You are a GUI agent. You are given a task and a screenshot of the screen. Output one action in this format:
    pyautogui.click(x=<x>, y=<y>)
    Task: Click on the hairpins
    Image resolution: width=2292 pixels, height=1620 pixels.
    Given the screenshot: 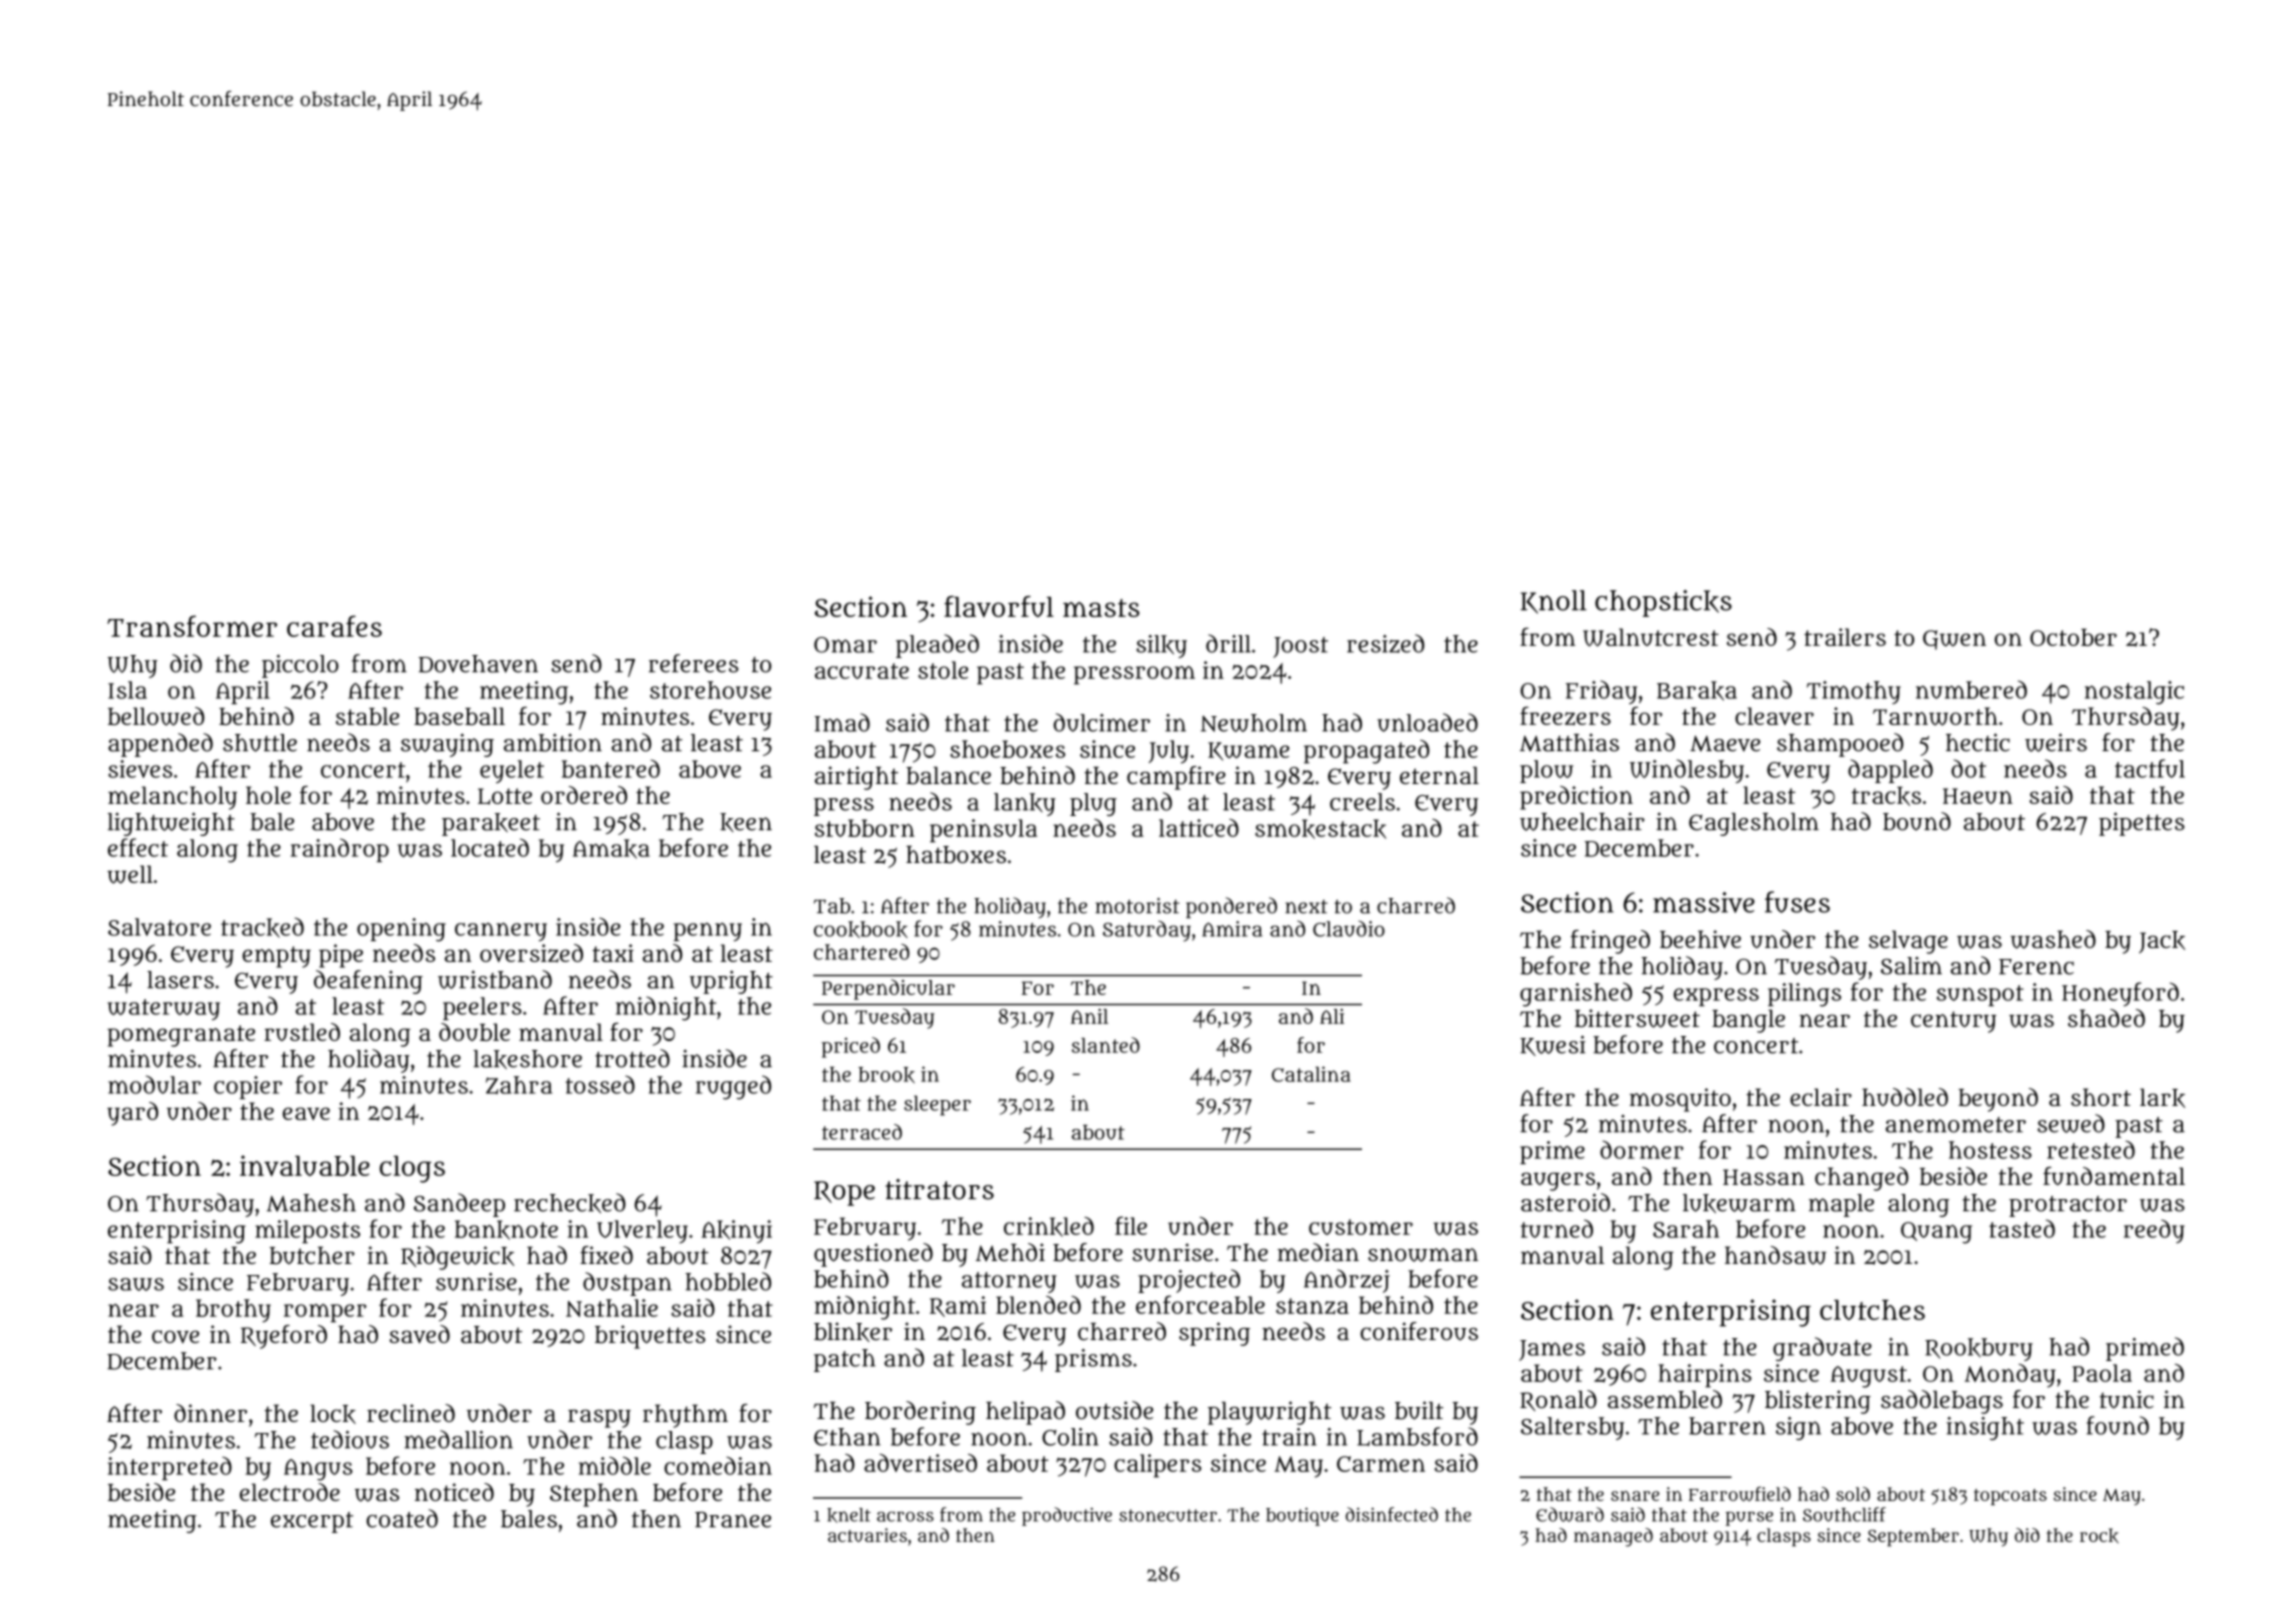 What is the action you would take?
    pyautogui.click(x=1705, y=1376)
